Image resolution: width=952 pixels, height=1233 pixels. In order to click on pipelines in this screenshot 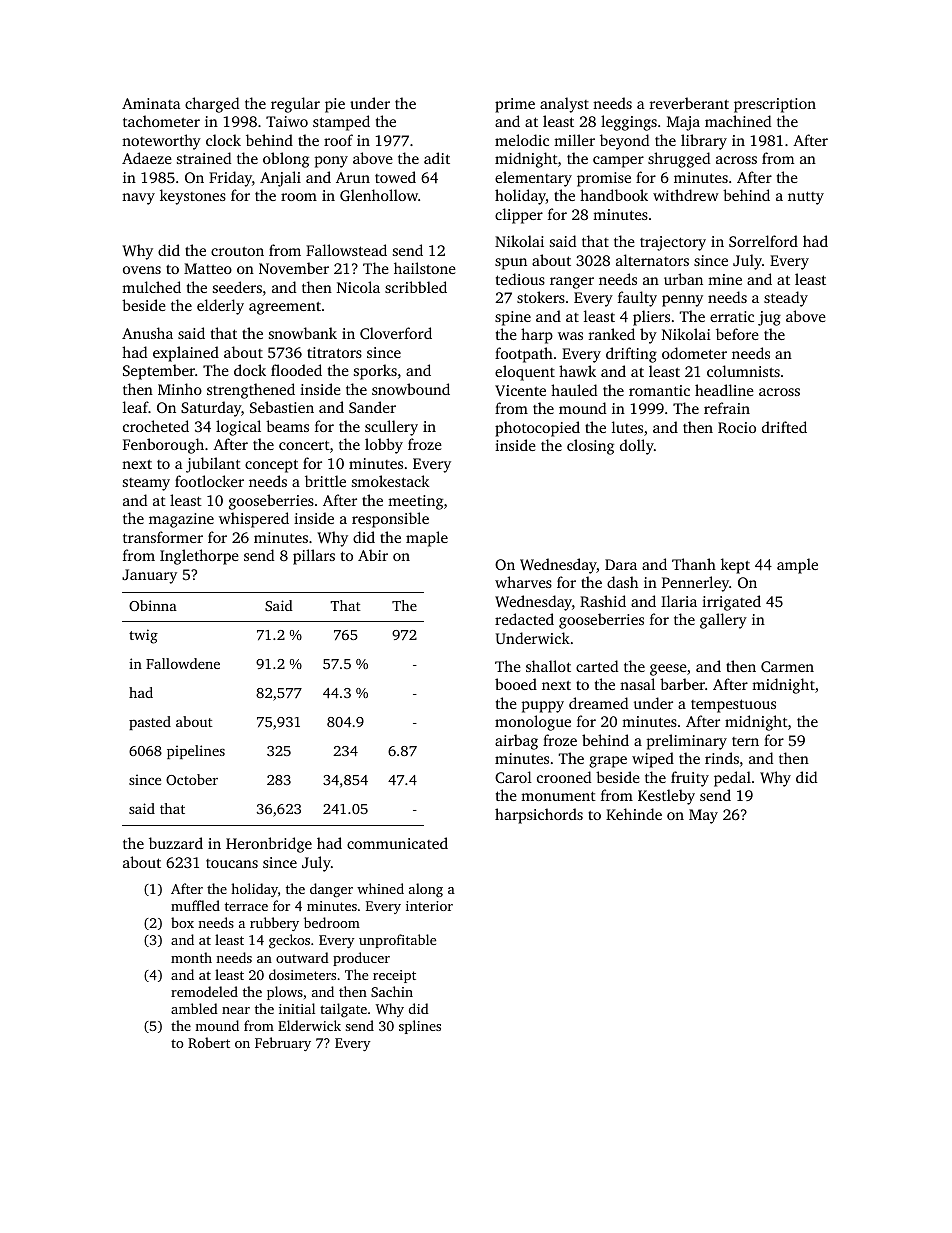, I will do `click(196, 752)`.
